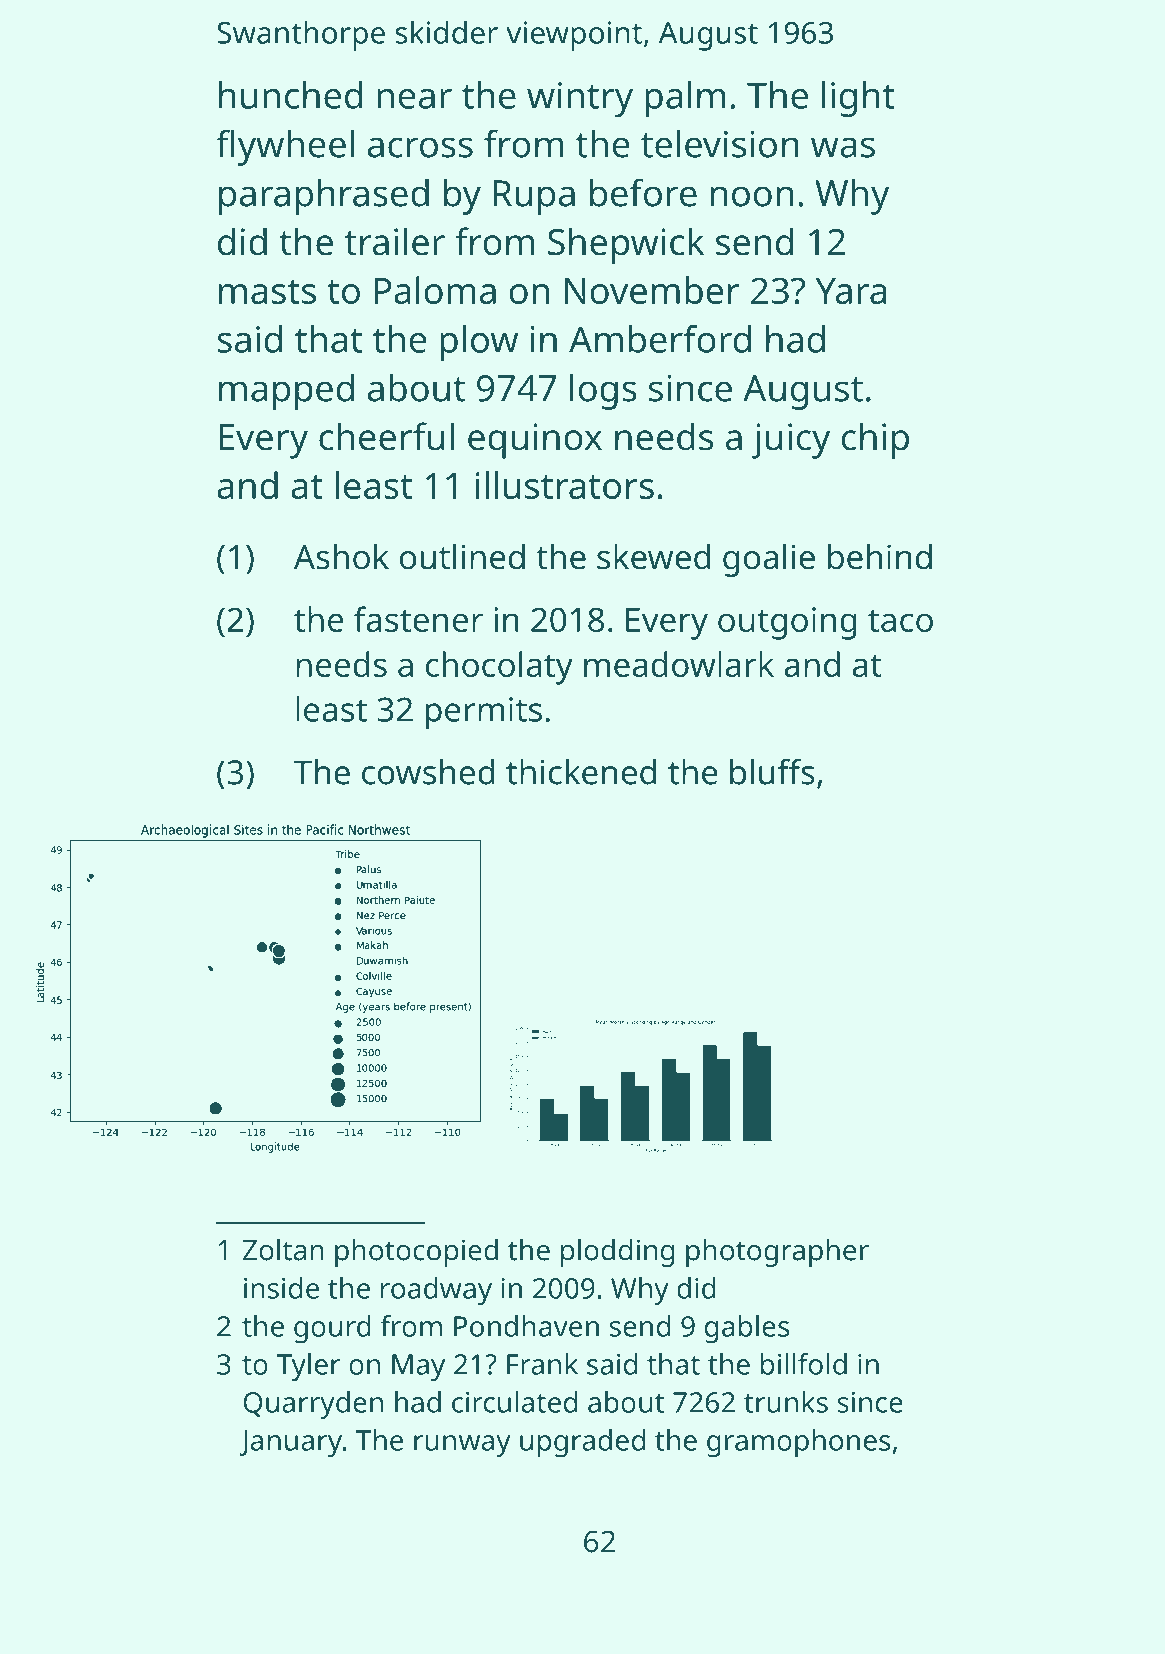 The image size is (1165, 1654). Describe the element at coordinates (290, 95) in the screenshot. I see `hunched` at that location.
